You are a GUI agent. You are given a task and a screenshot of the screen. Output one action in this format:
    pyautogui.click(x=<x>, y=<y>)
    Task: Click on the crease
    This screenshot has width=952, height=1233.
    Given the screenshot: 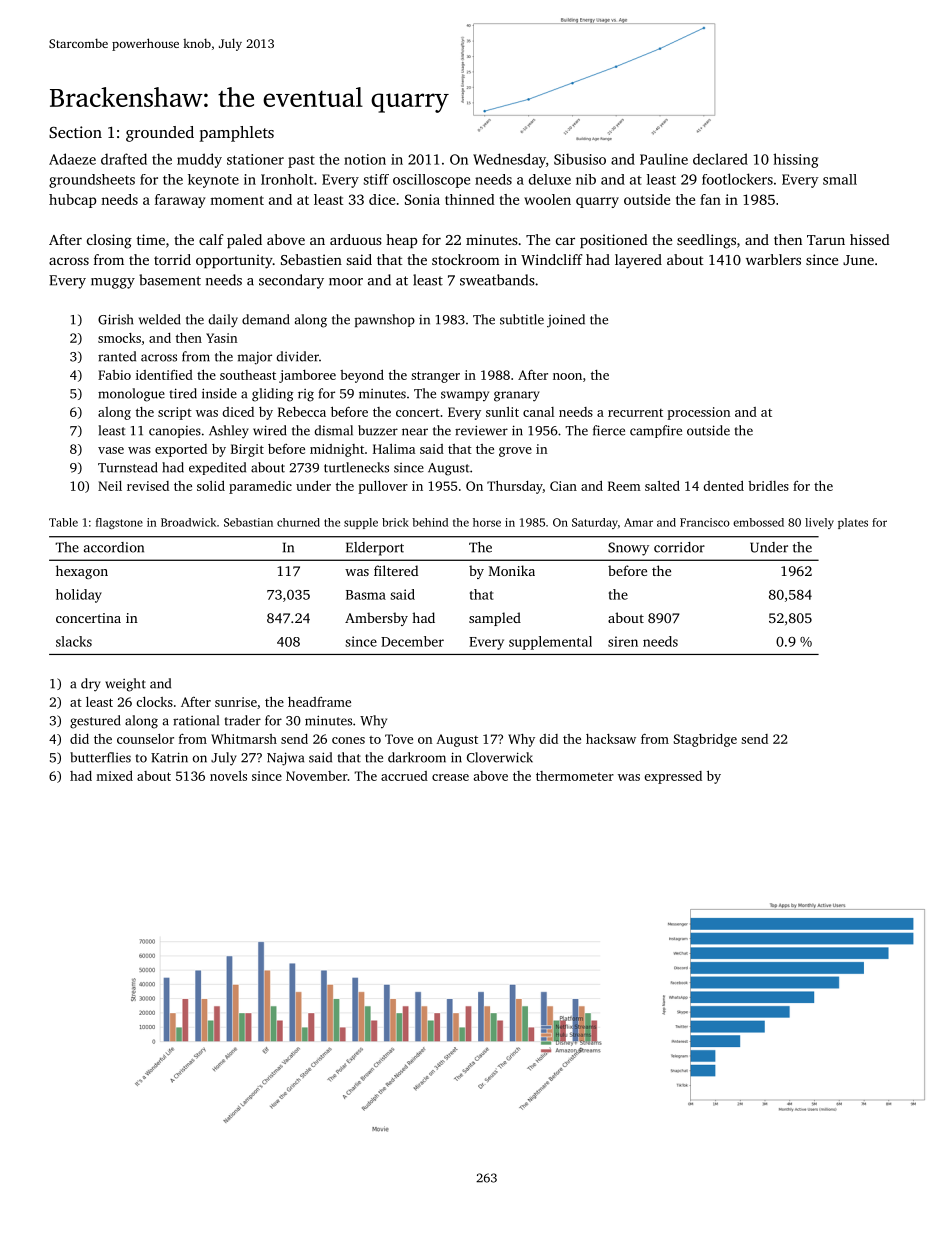 What is the action you would take?
    pyautogui.click(x=450, y=777)
